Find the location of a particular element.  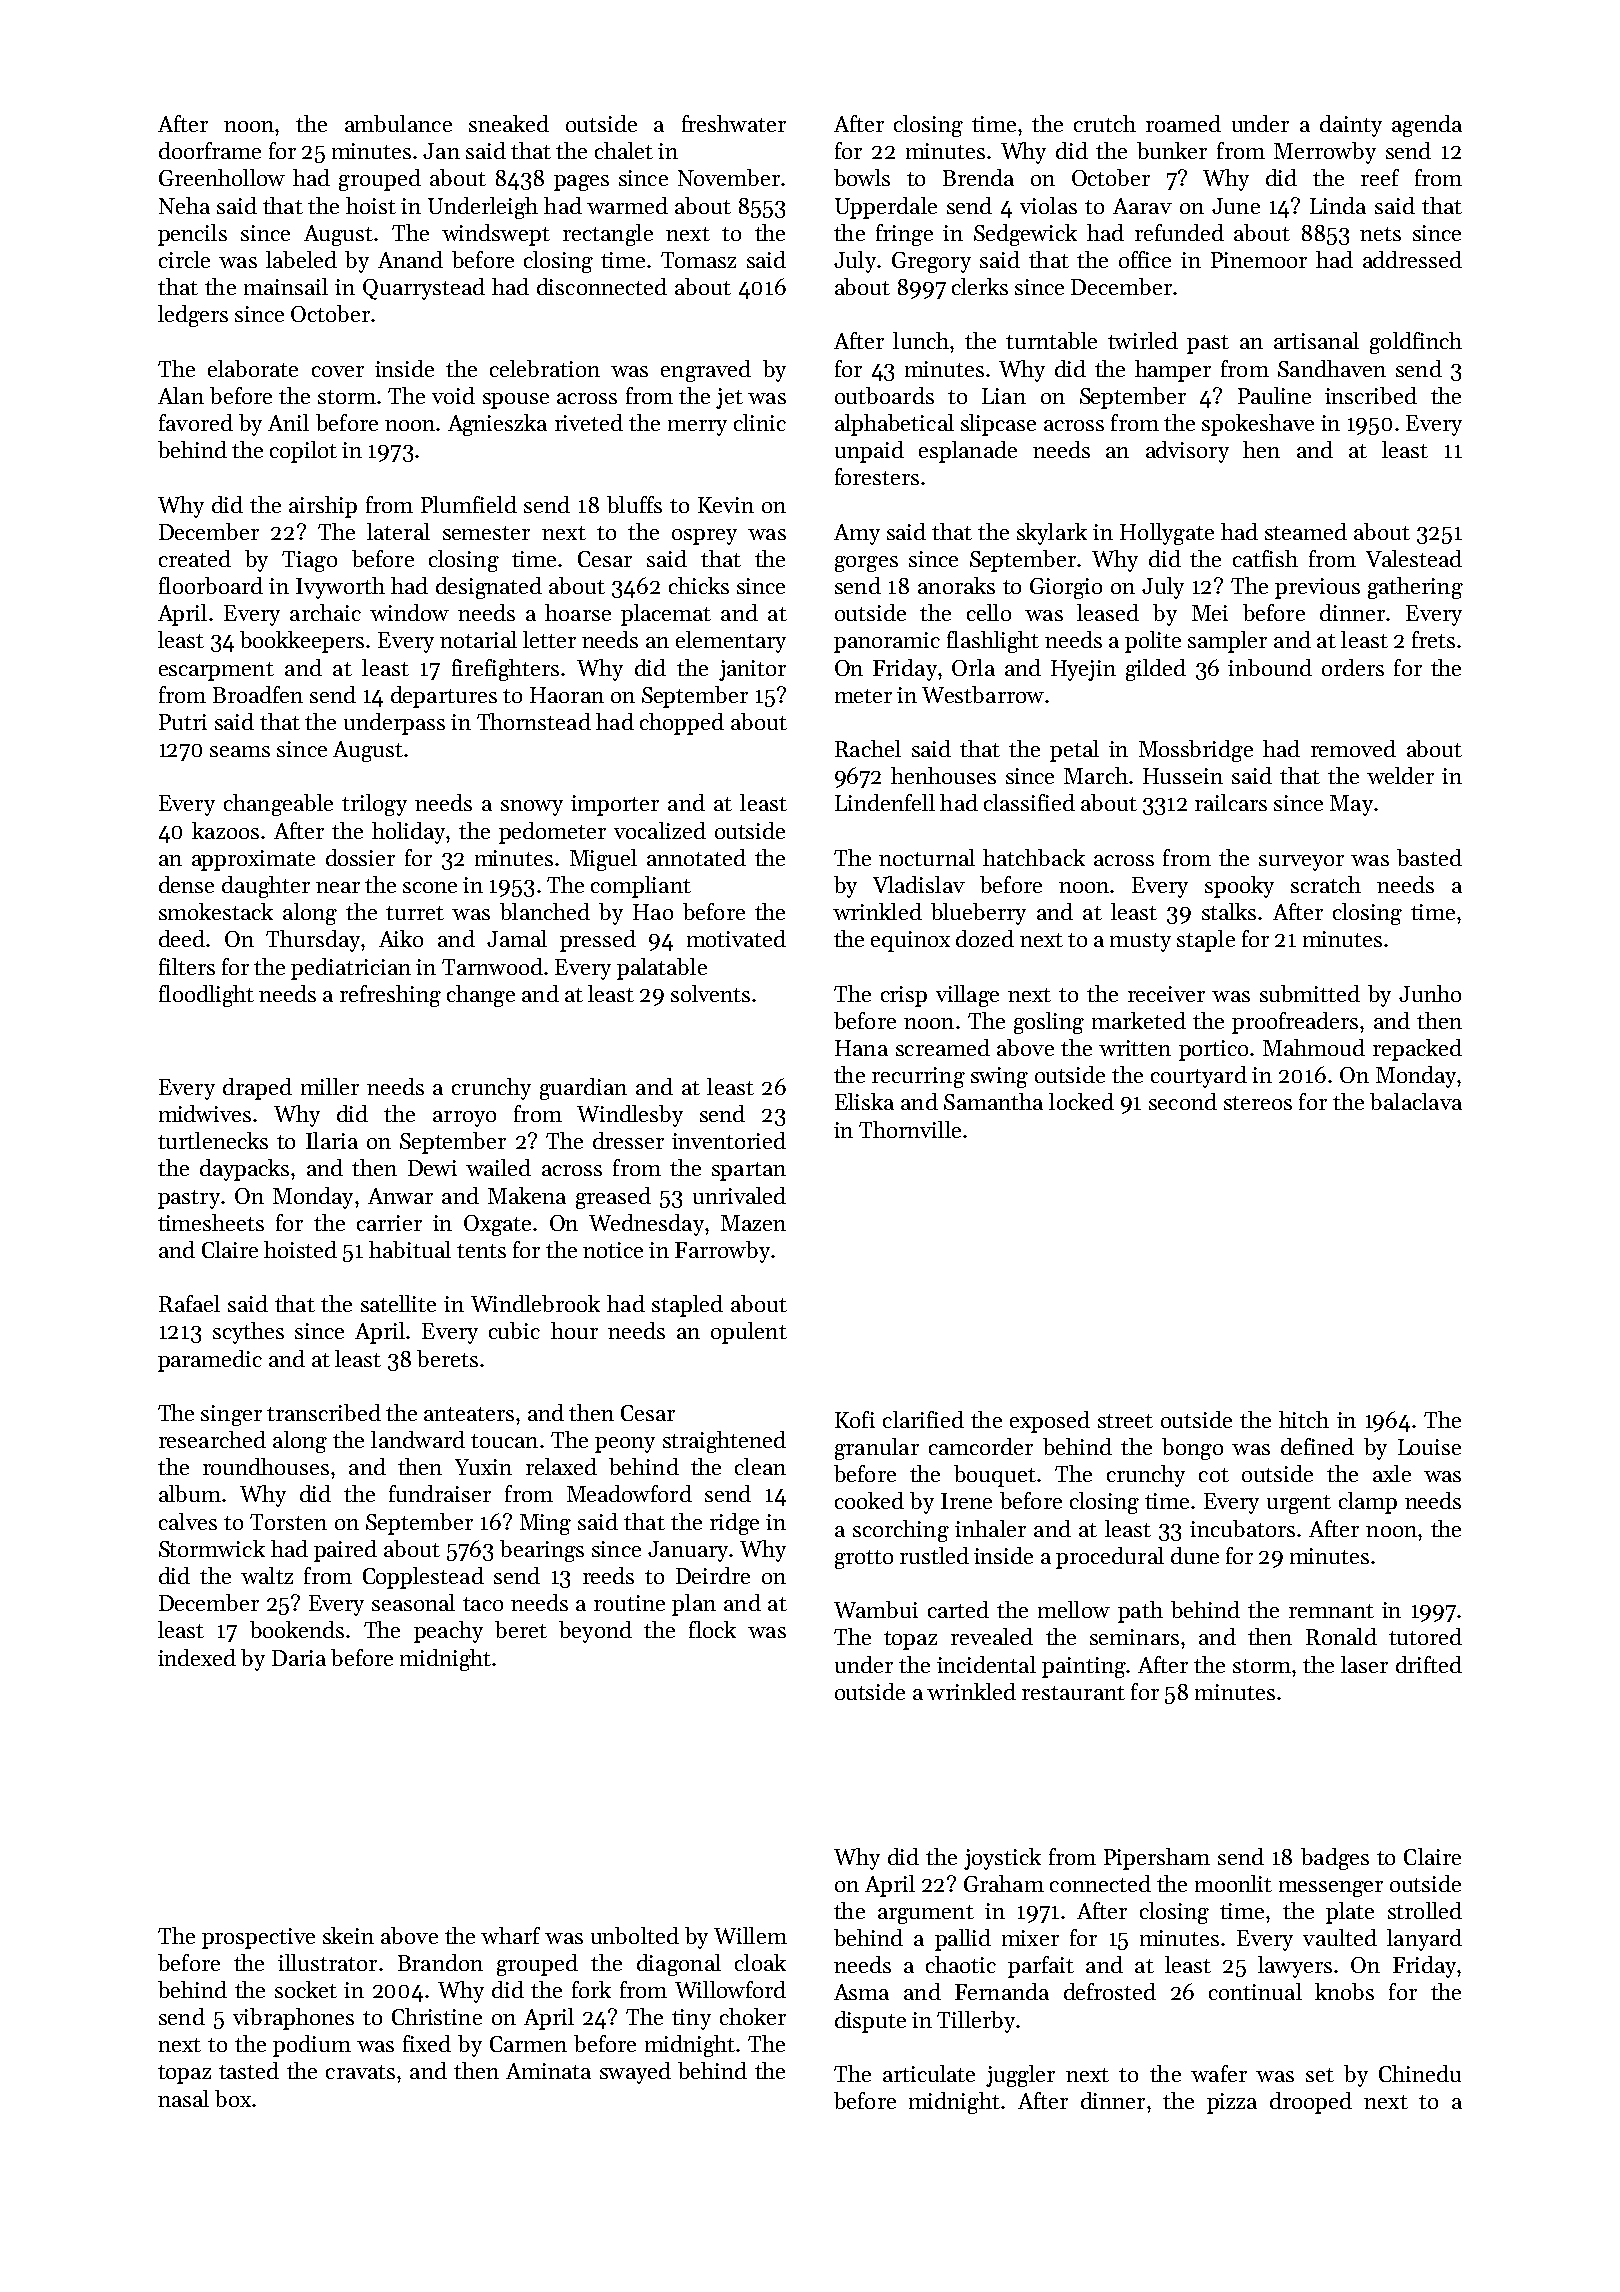

calves is located at coordinates (188, 1521).
